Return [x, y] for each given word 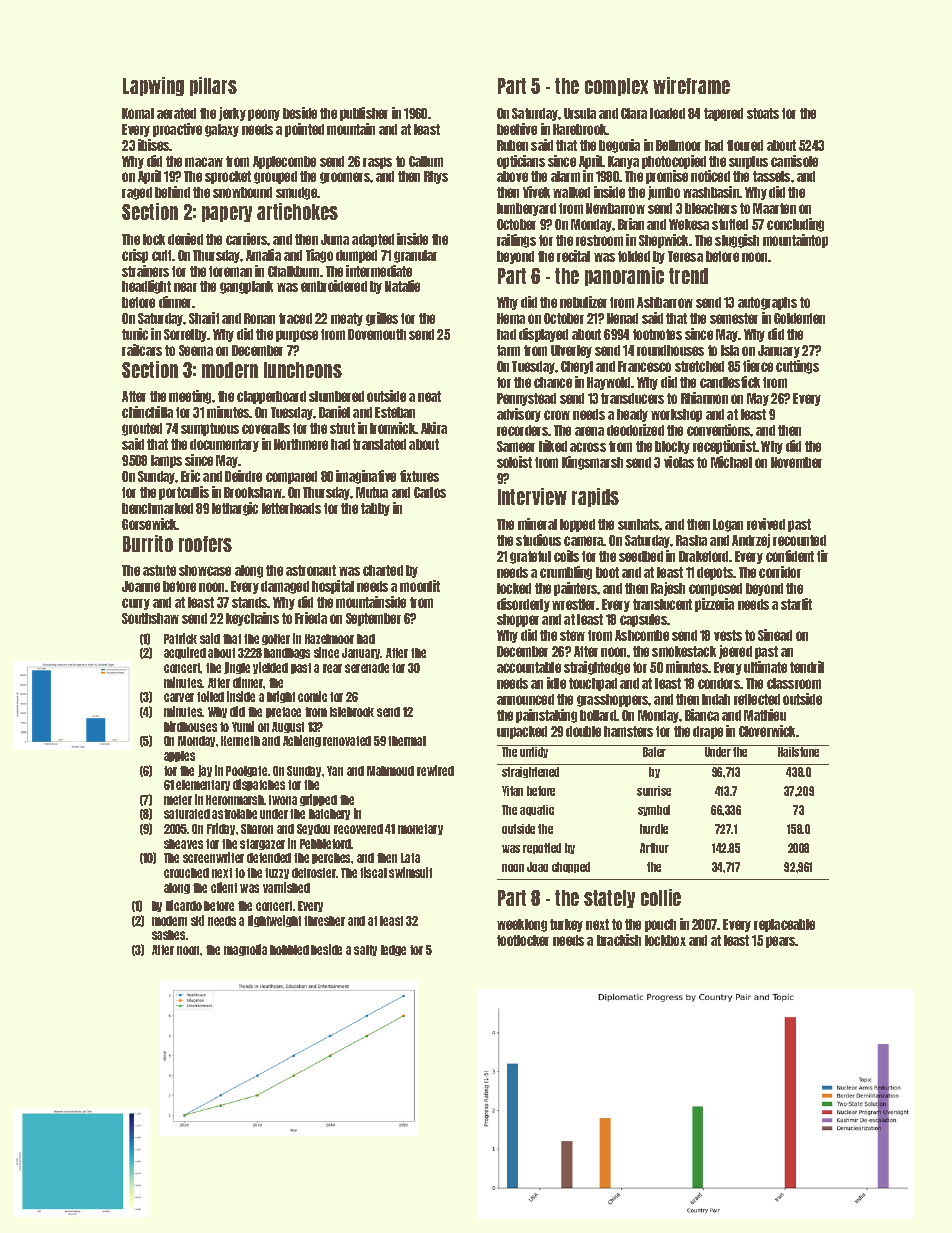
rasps [377, 163]
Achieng [302, 741]
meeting [190, 397]
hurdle [654, 829]
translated [379, 444]
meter [178, 800]
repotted [542, 848]
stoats [763, 113]
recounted [799, 540]
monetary [420, 829]
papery [227, 214]
